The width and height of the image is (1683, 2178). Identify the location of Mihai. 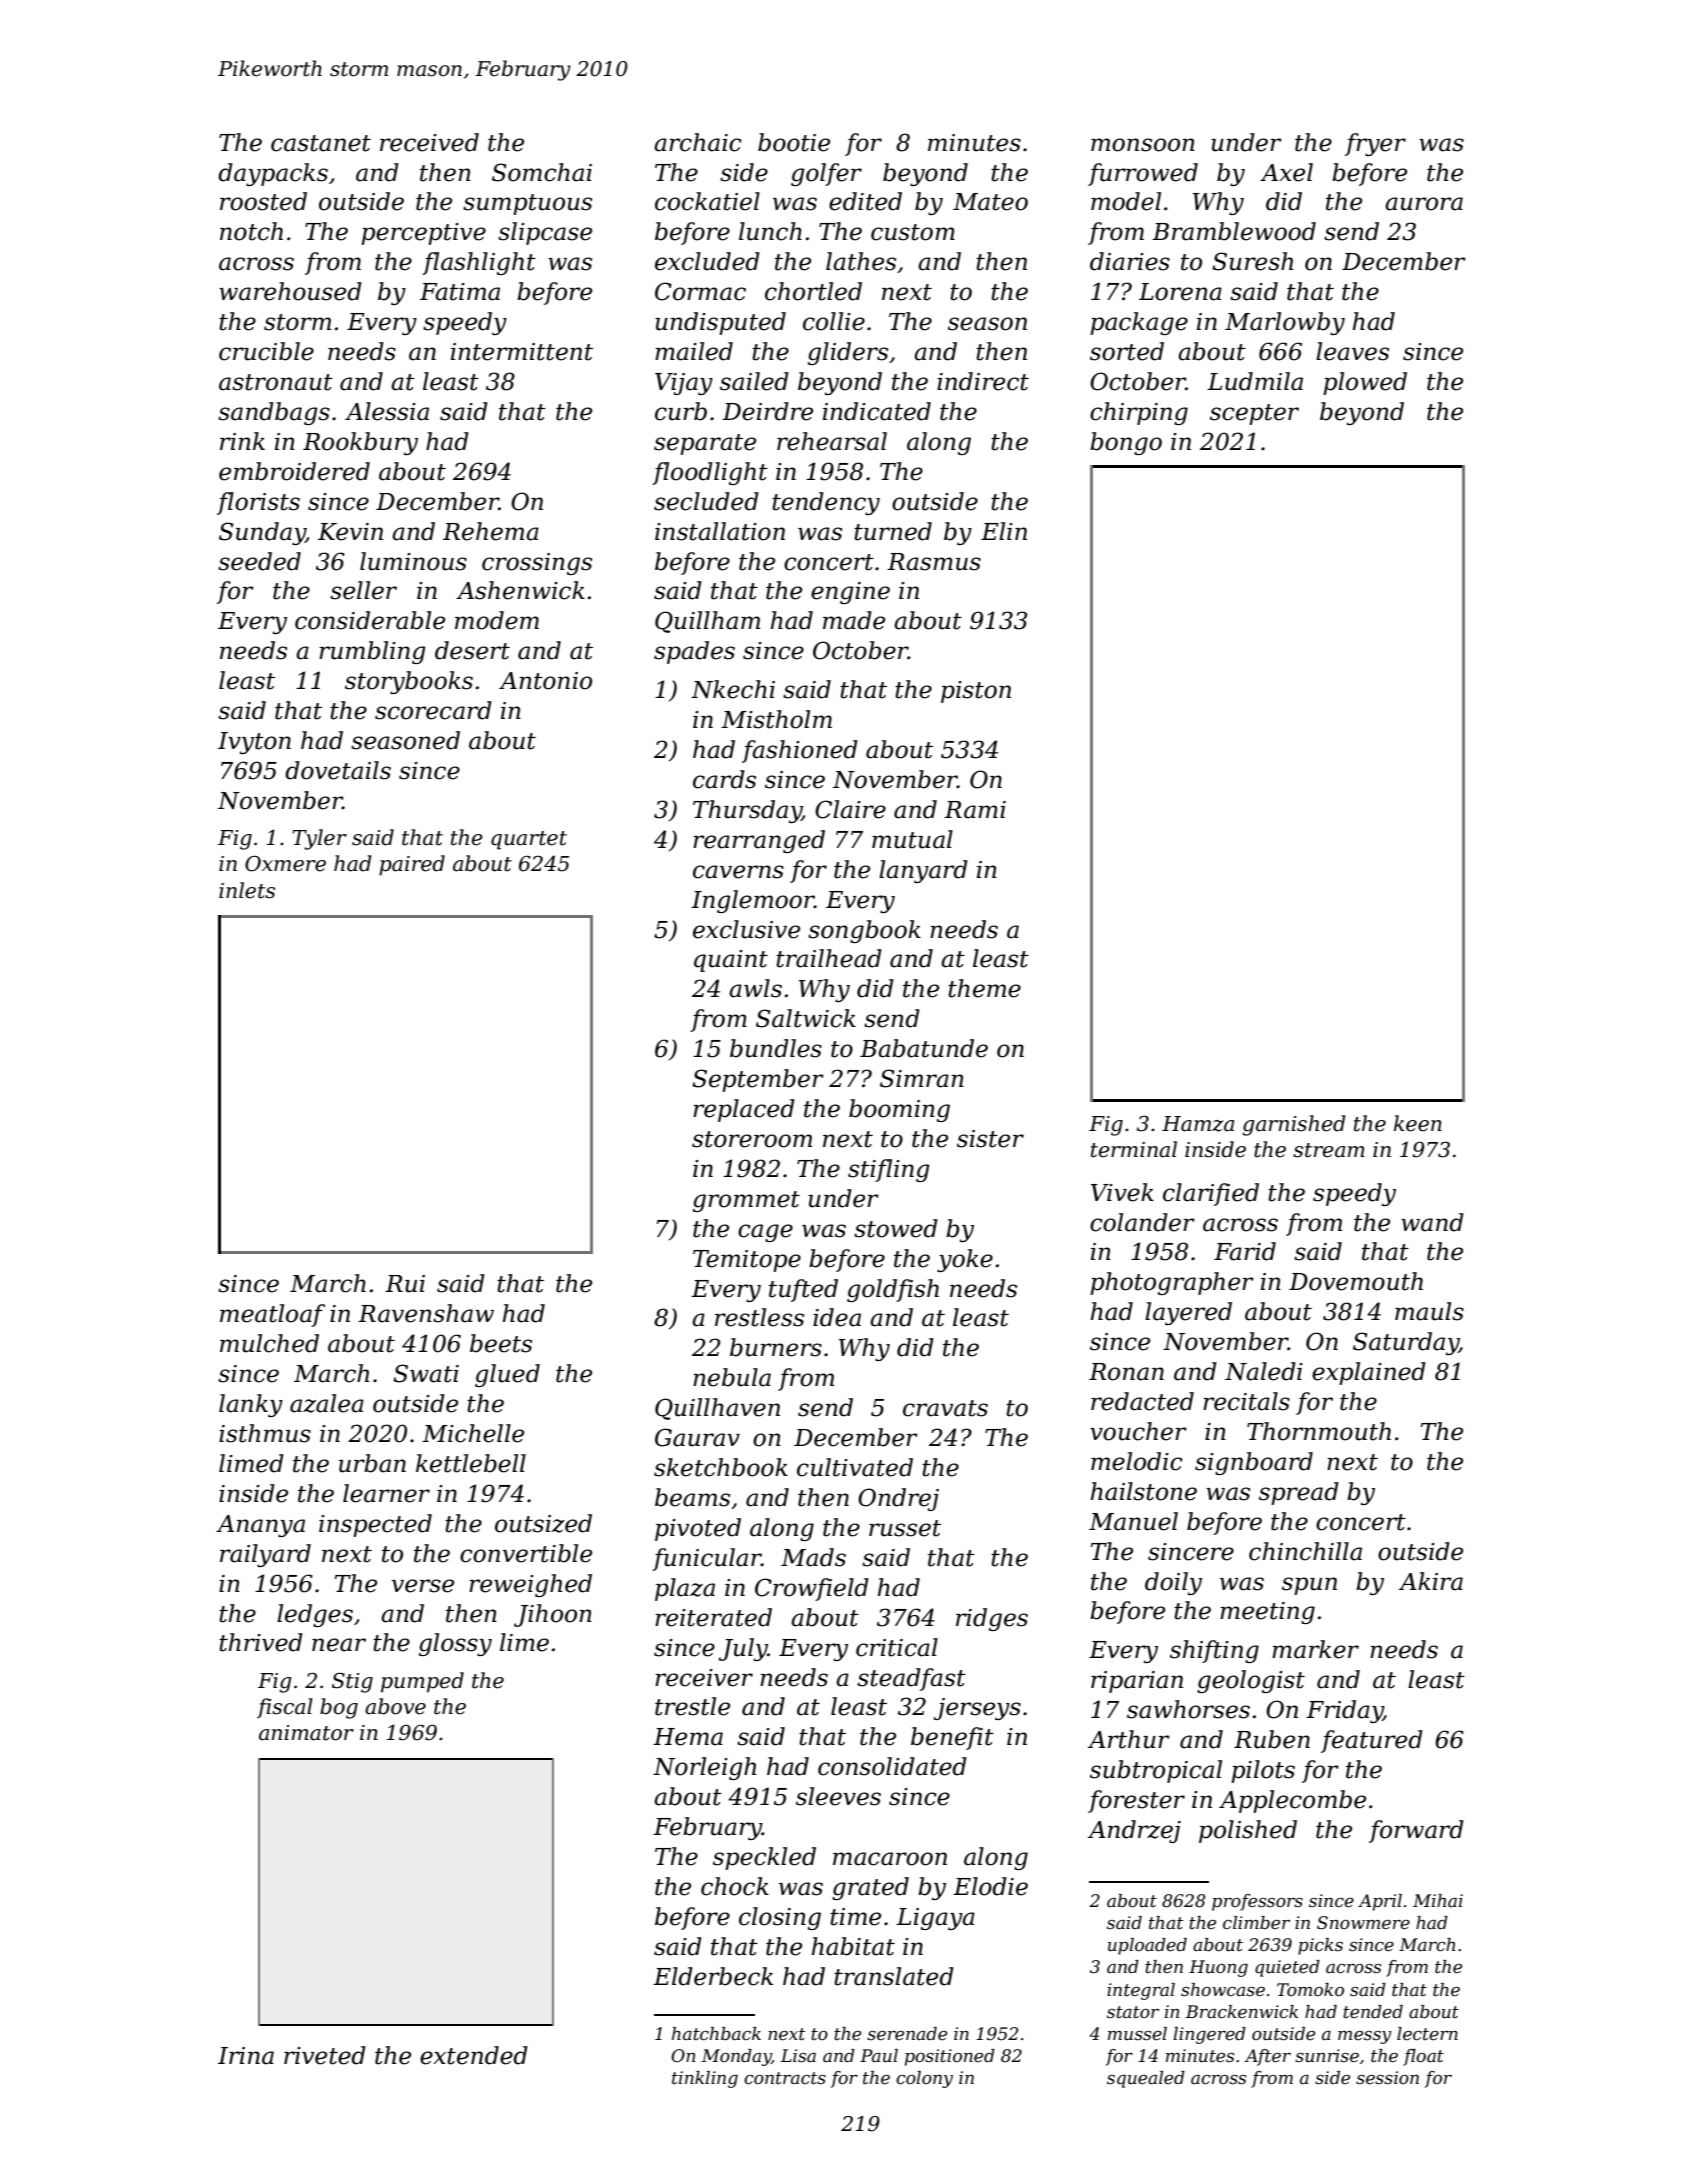
(1438, 1900).
